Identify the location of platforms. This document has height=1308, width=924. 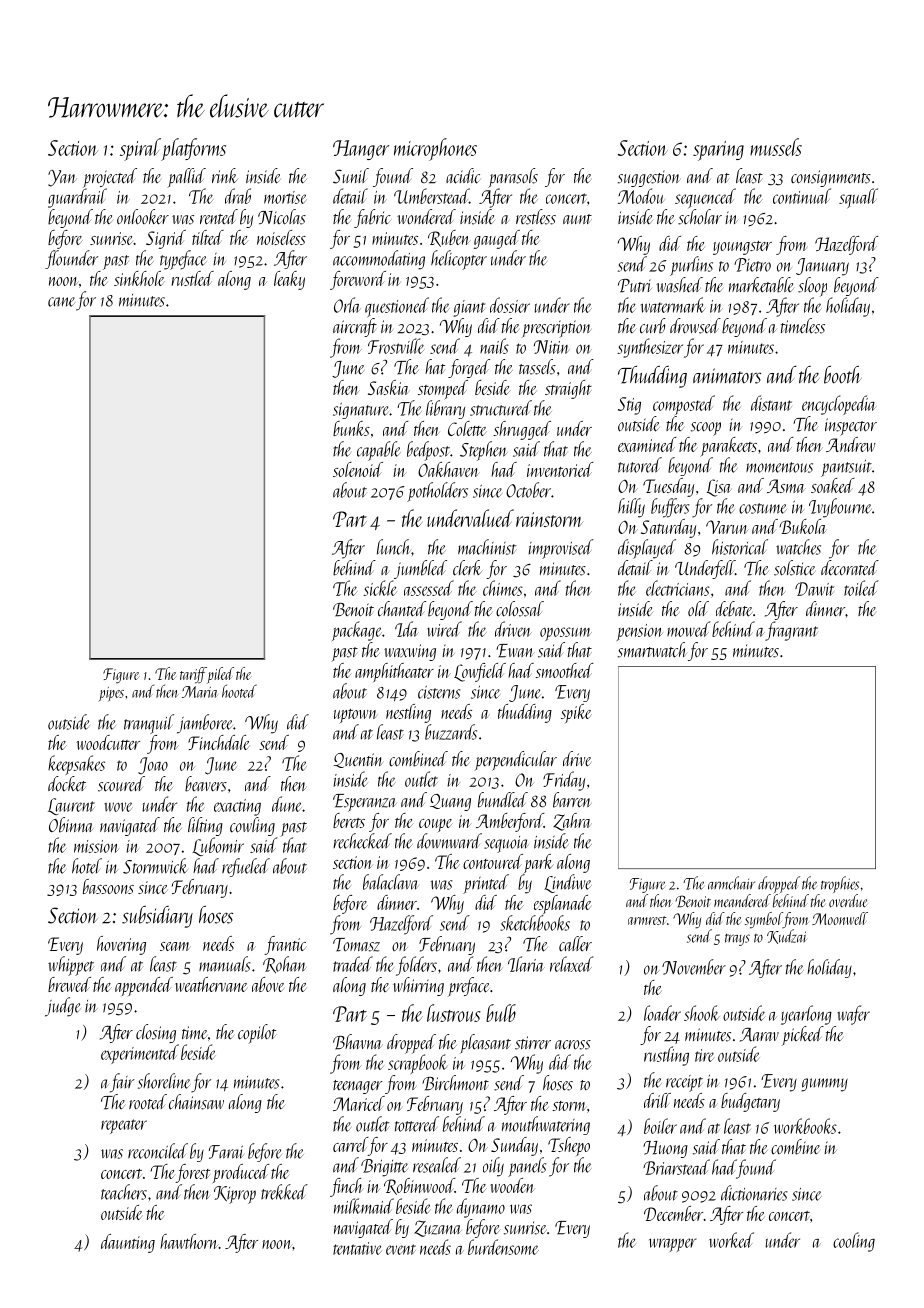
(193, 149).
